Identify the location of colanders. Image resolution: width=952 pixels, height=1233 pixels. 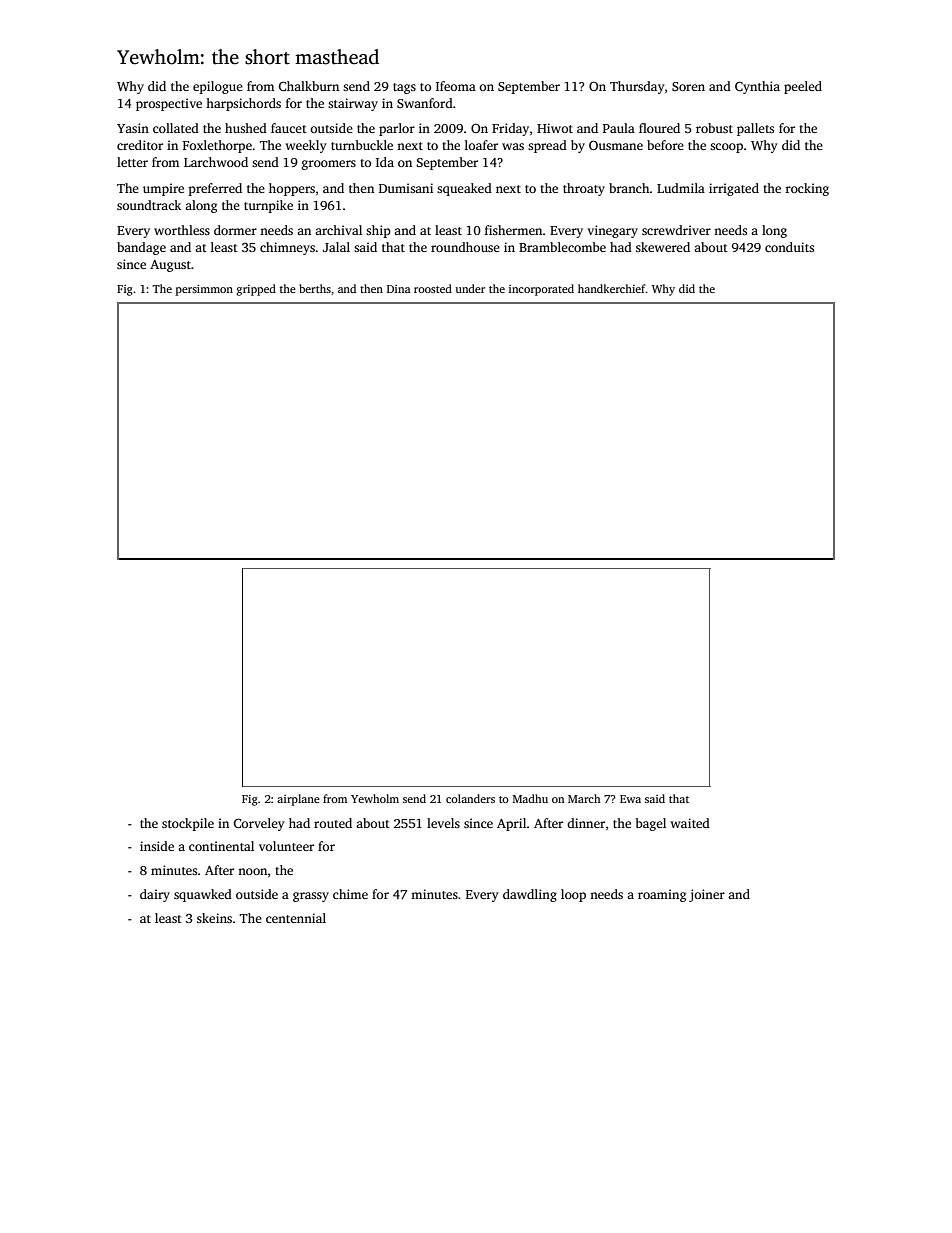
(470, 798).
